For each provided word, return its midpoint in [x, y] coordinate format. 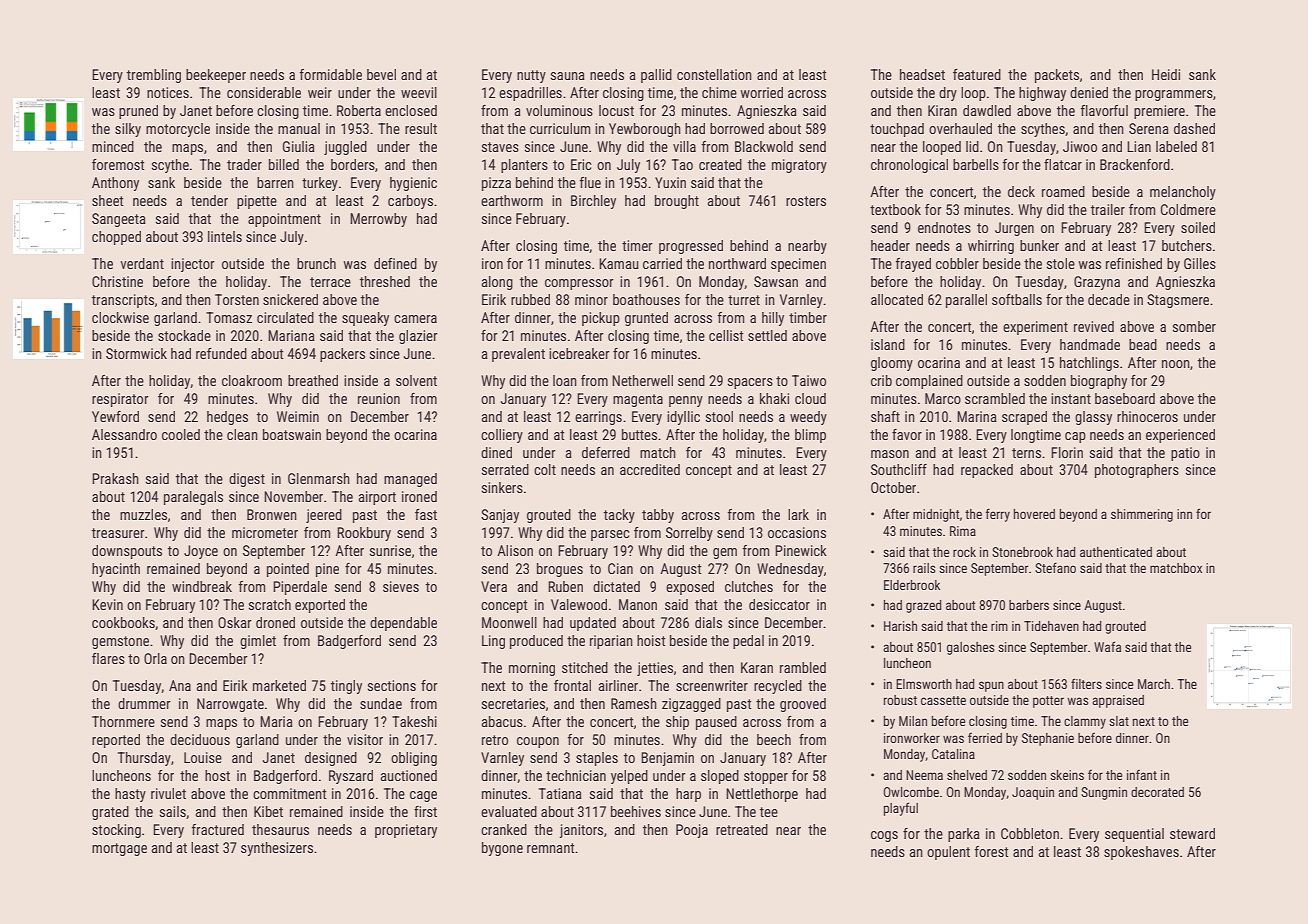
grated [110, 813]
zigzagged [691, 705]
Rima [963, 531]
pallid [656, 76]
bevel [381, 74]
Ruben [565, 586]
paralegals [193, 498]
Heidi [1166, 74]
